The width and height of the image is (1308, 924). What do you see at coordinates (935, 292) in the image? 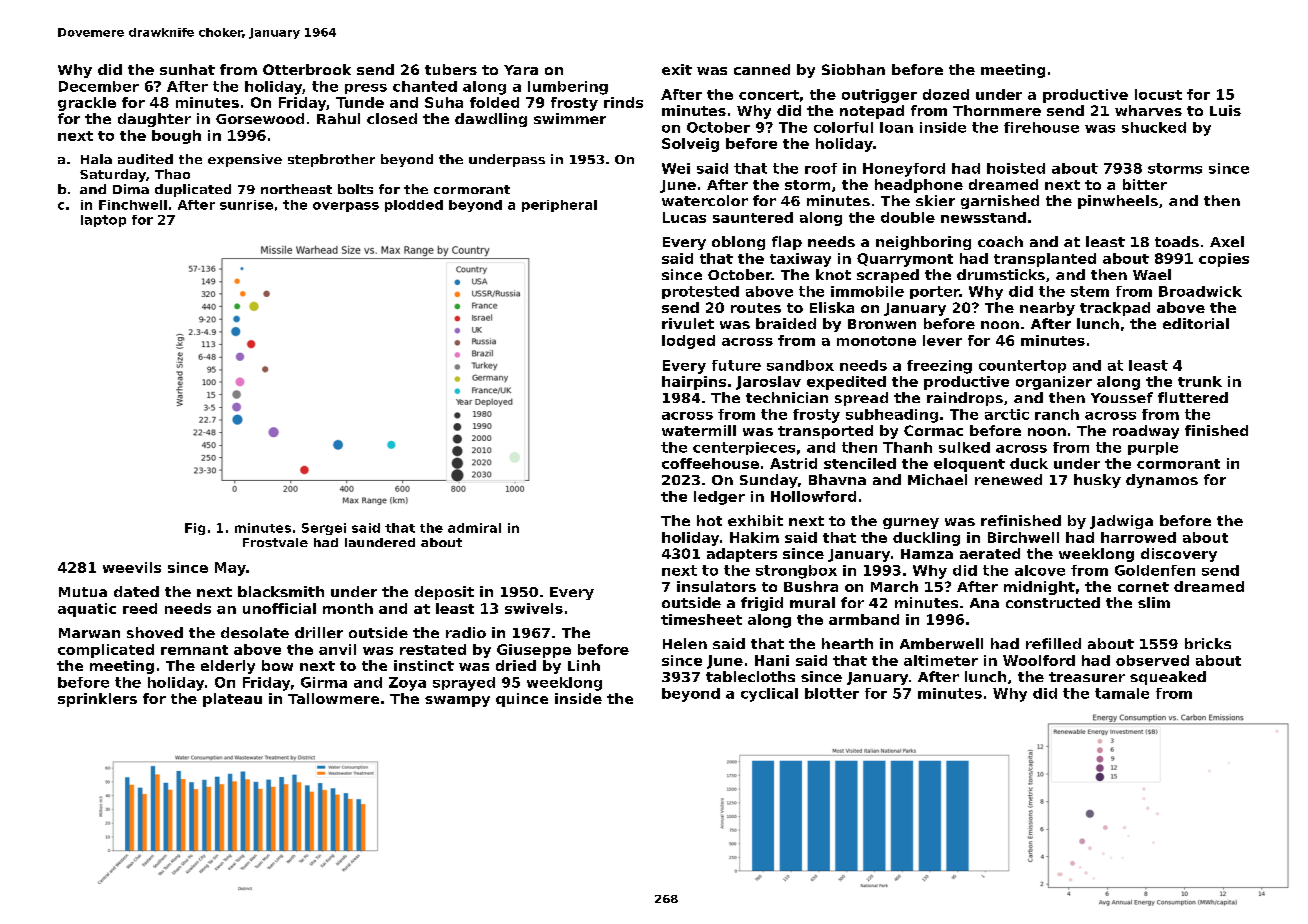
I see `porter` at bounding box center [935, 292].
